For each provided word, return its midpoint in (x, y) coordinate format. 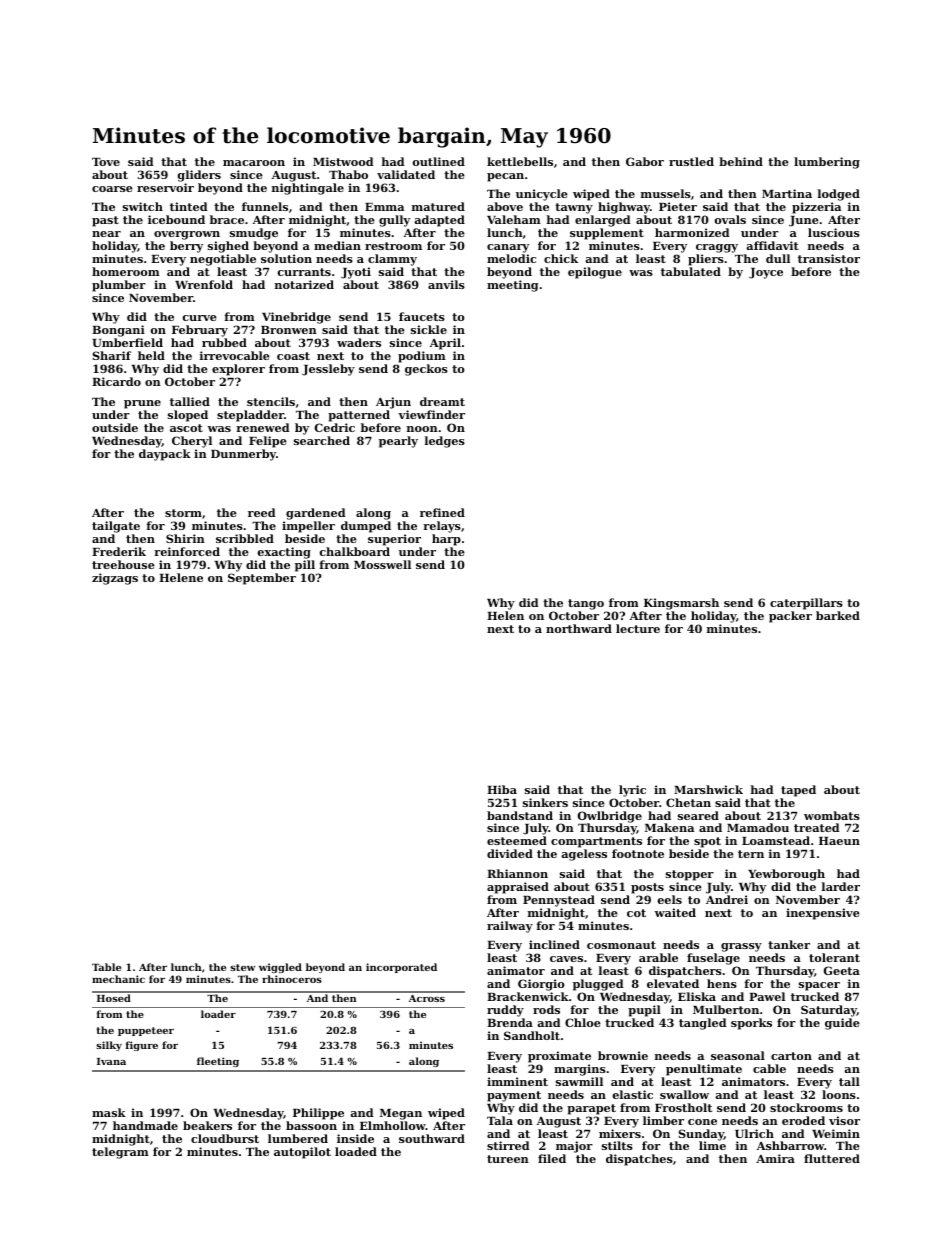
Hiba (502, 789)
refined (442, 512)
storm (183, 513)
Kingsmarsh (681, 604)
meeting (513, 286)
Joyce (766, 273)
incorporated (401, 968)
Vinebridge (296, 318)
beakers (207, 1125)
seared (698, 815)
